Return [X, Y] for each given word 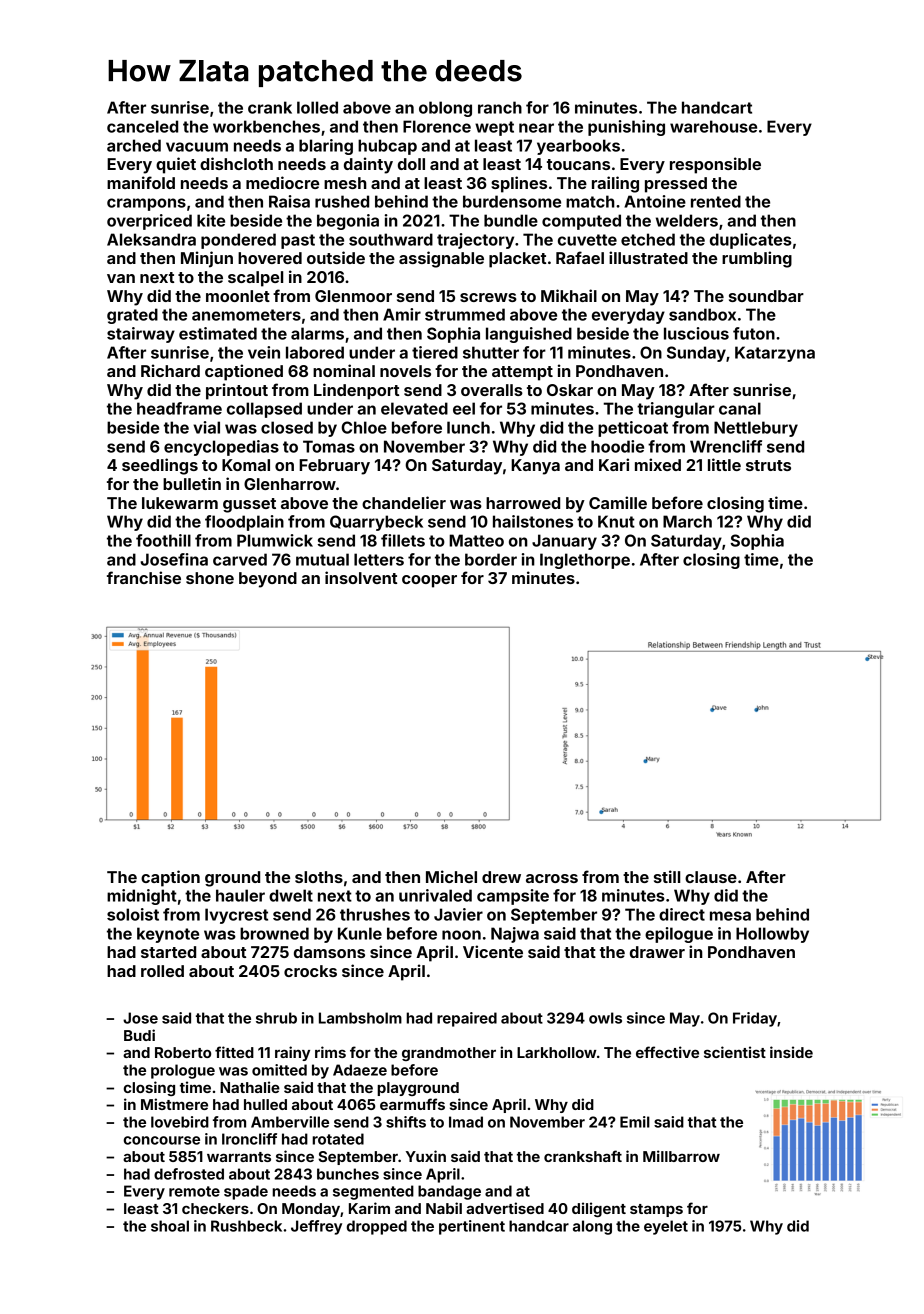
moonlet [238, 296]
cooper [429, 581]
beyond [268, 580]
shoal [170, 1226]
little [724, 464]
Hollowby [772, 935]
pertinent [472, 1227]
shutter [491, 352]
